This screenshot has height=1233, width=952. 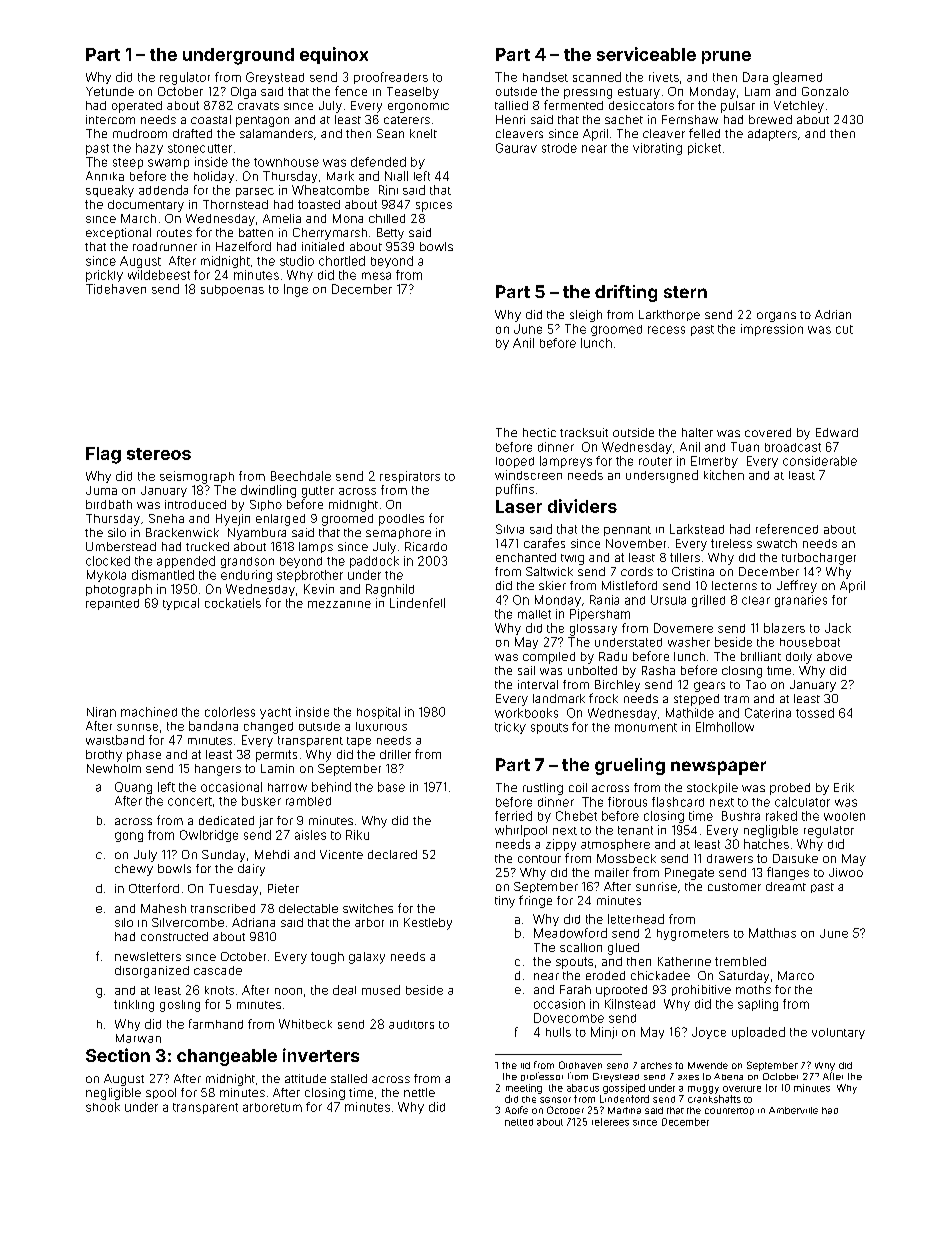 I want to click on prune, so click(x=726, y=57).
